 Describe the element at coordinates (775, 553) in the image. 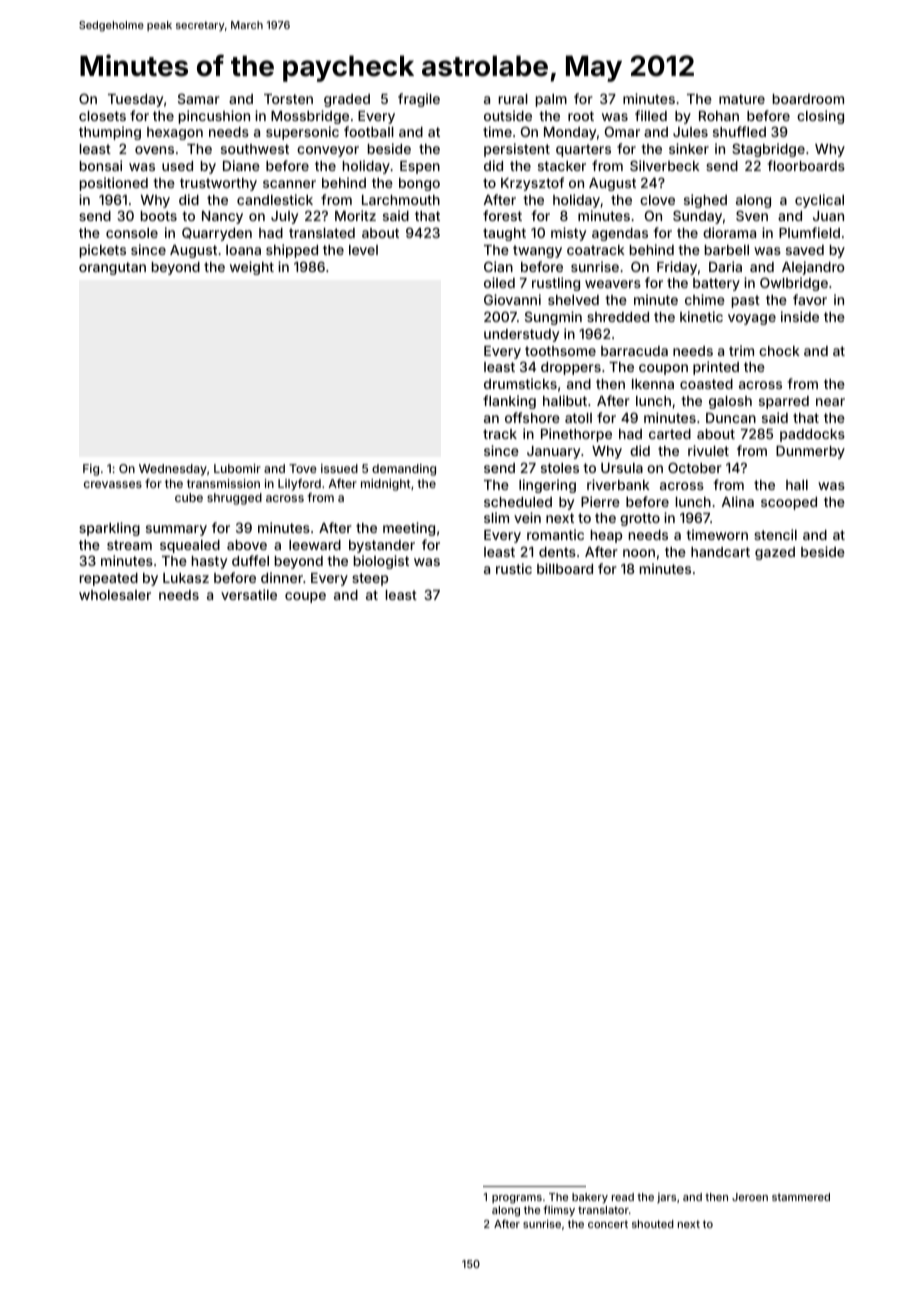

I see `gazed` at that location.
